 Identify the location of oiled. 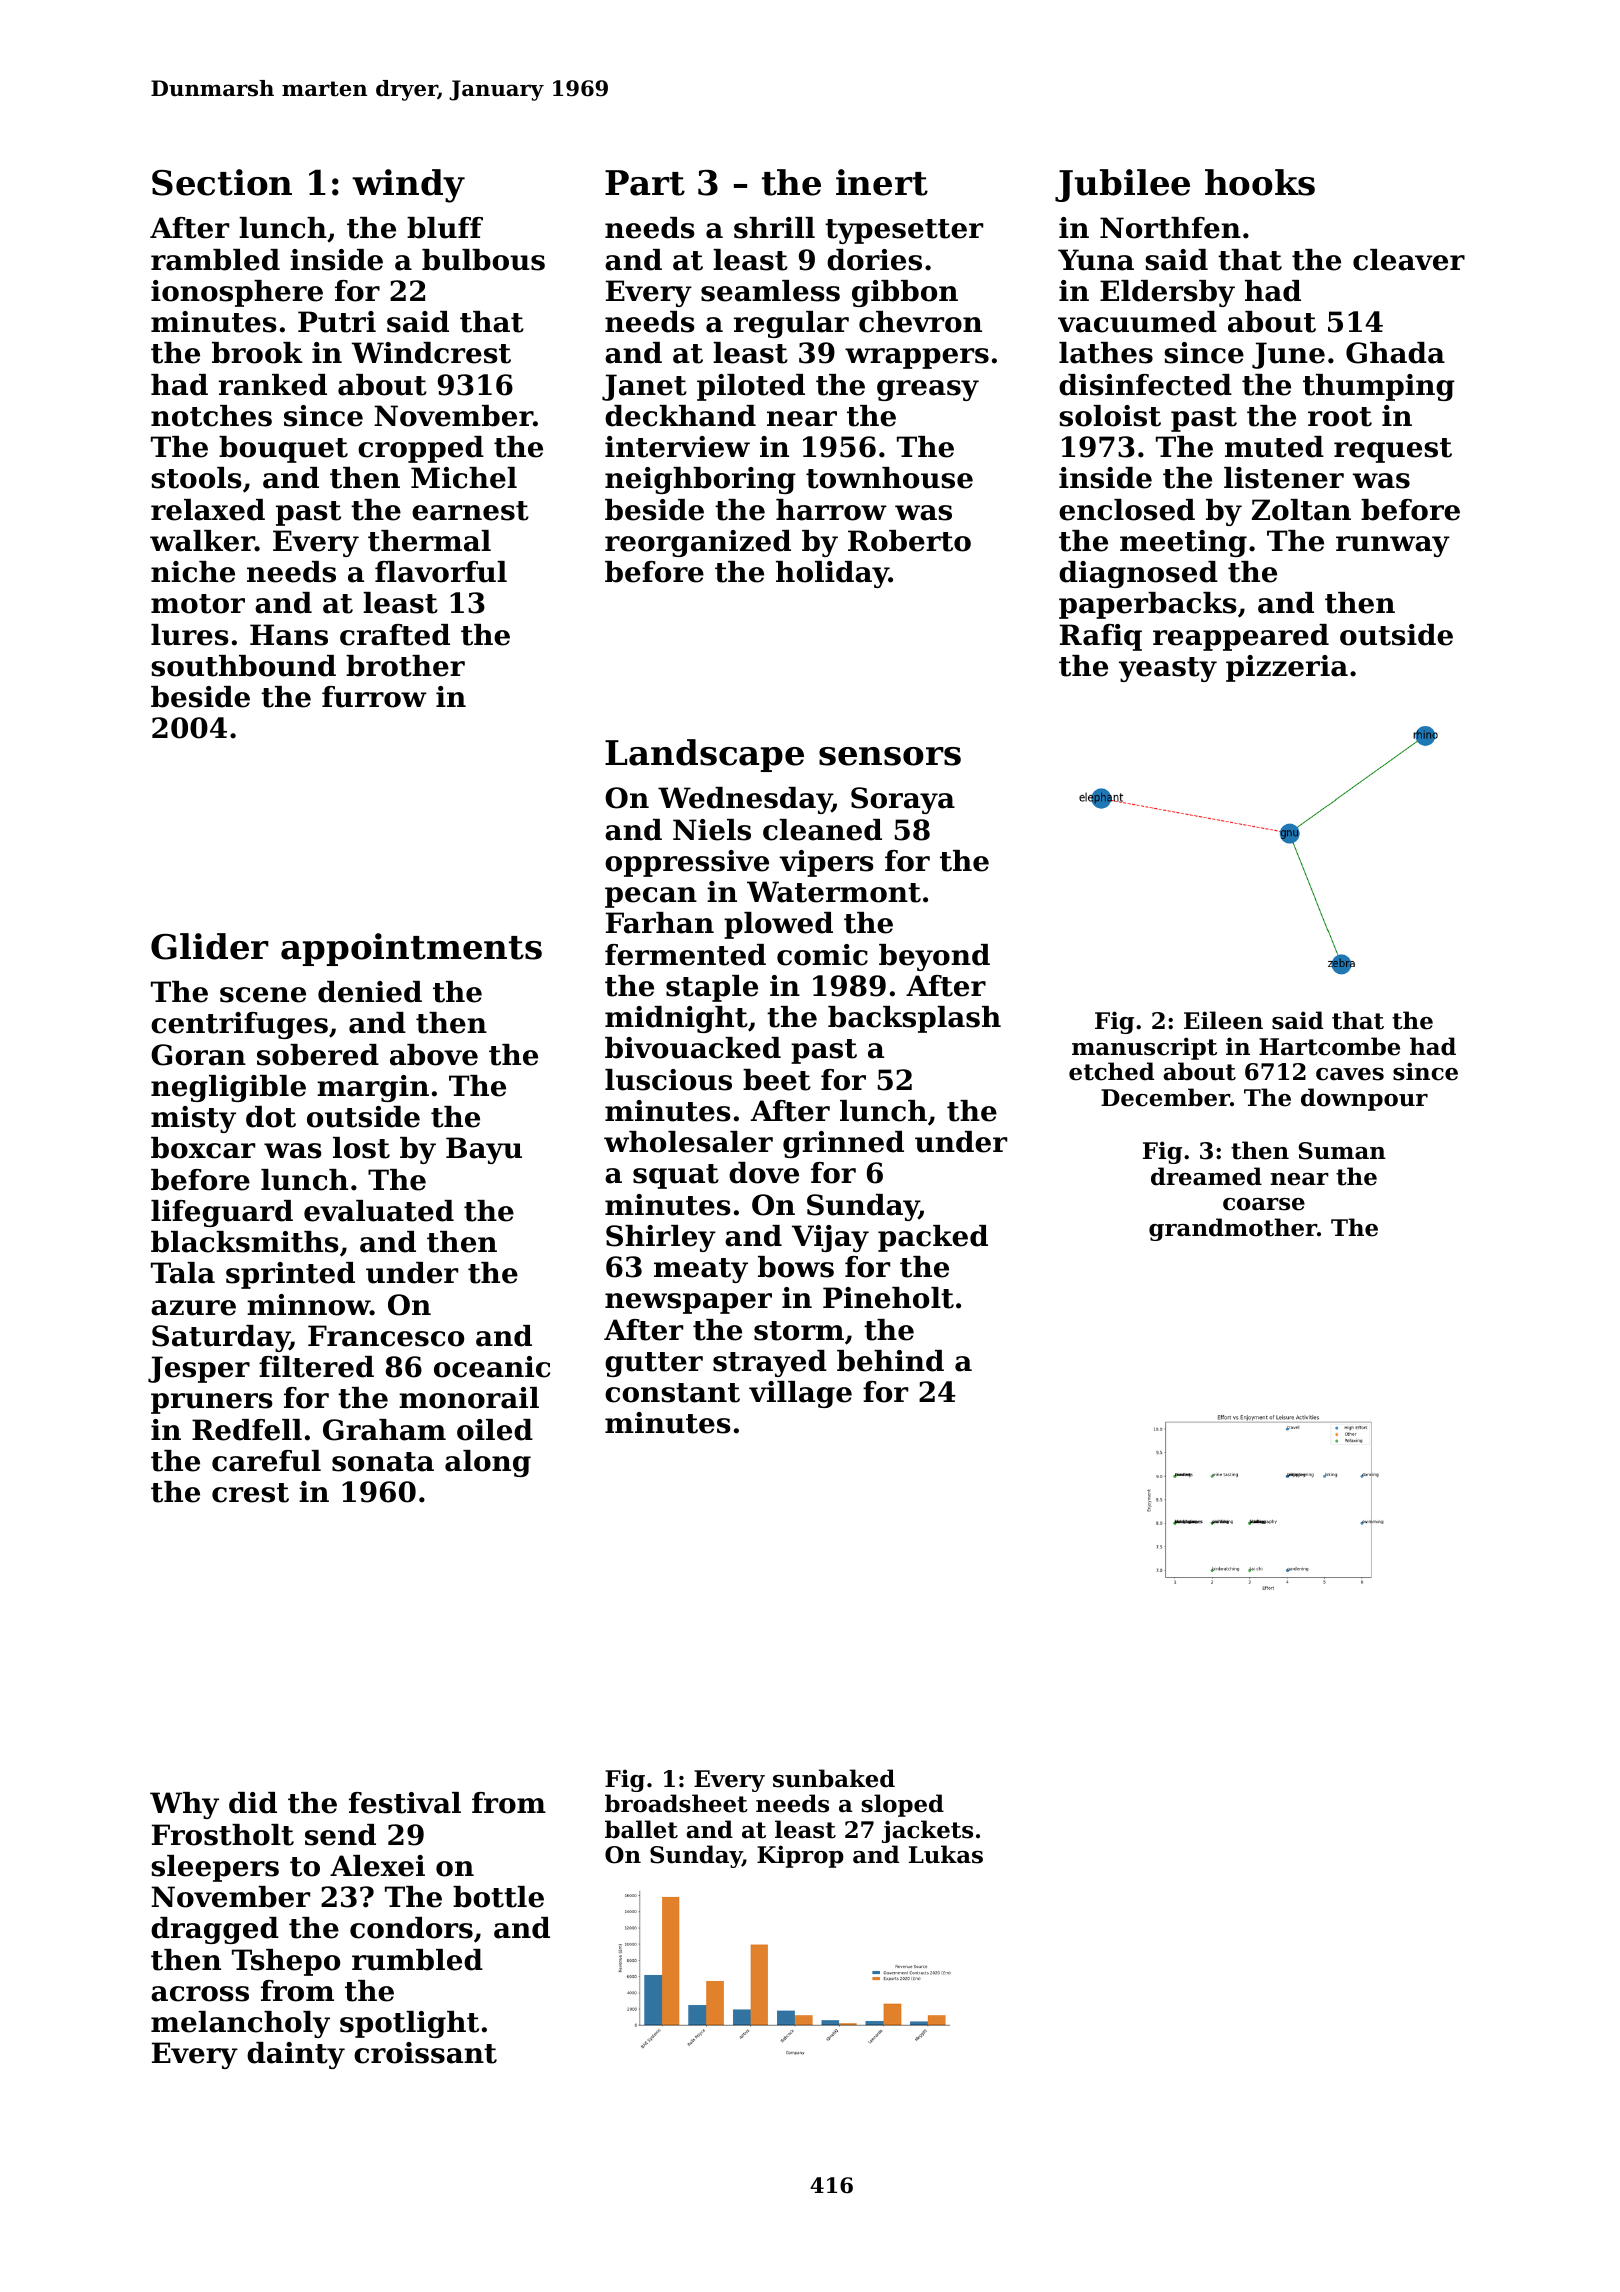
(495, 1430).
